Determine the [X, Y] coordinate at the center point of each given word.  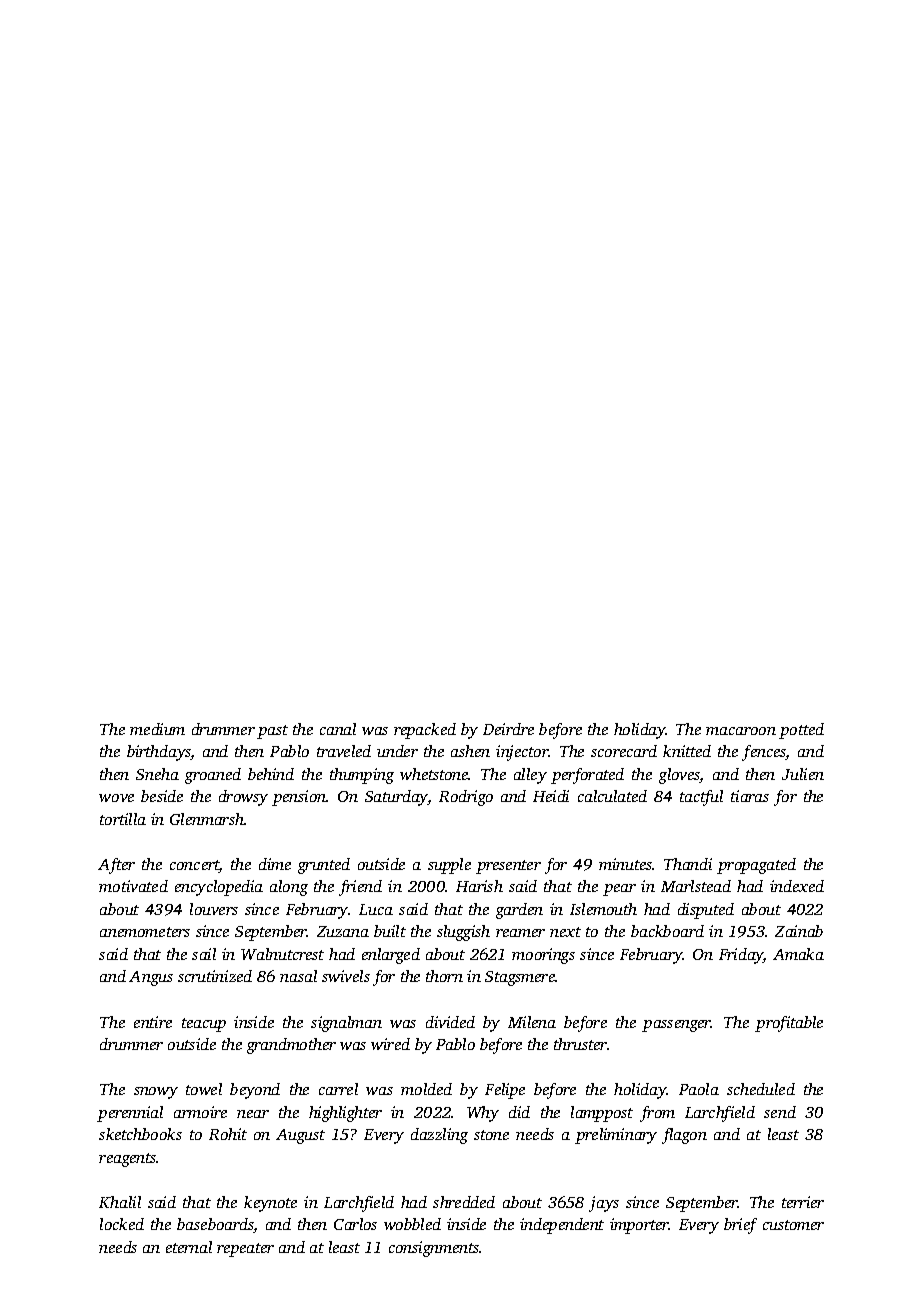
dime [275, 864]
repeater [245, 1250]
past [272, 732]
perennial [130, 1114]
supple [449, 866]
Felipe [505, 1091]
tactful [701, 798]
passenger [676, 1026]
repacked [425, 731]
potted [801, 731]
